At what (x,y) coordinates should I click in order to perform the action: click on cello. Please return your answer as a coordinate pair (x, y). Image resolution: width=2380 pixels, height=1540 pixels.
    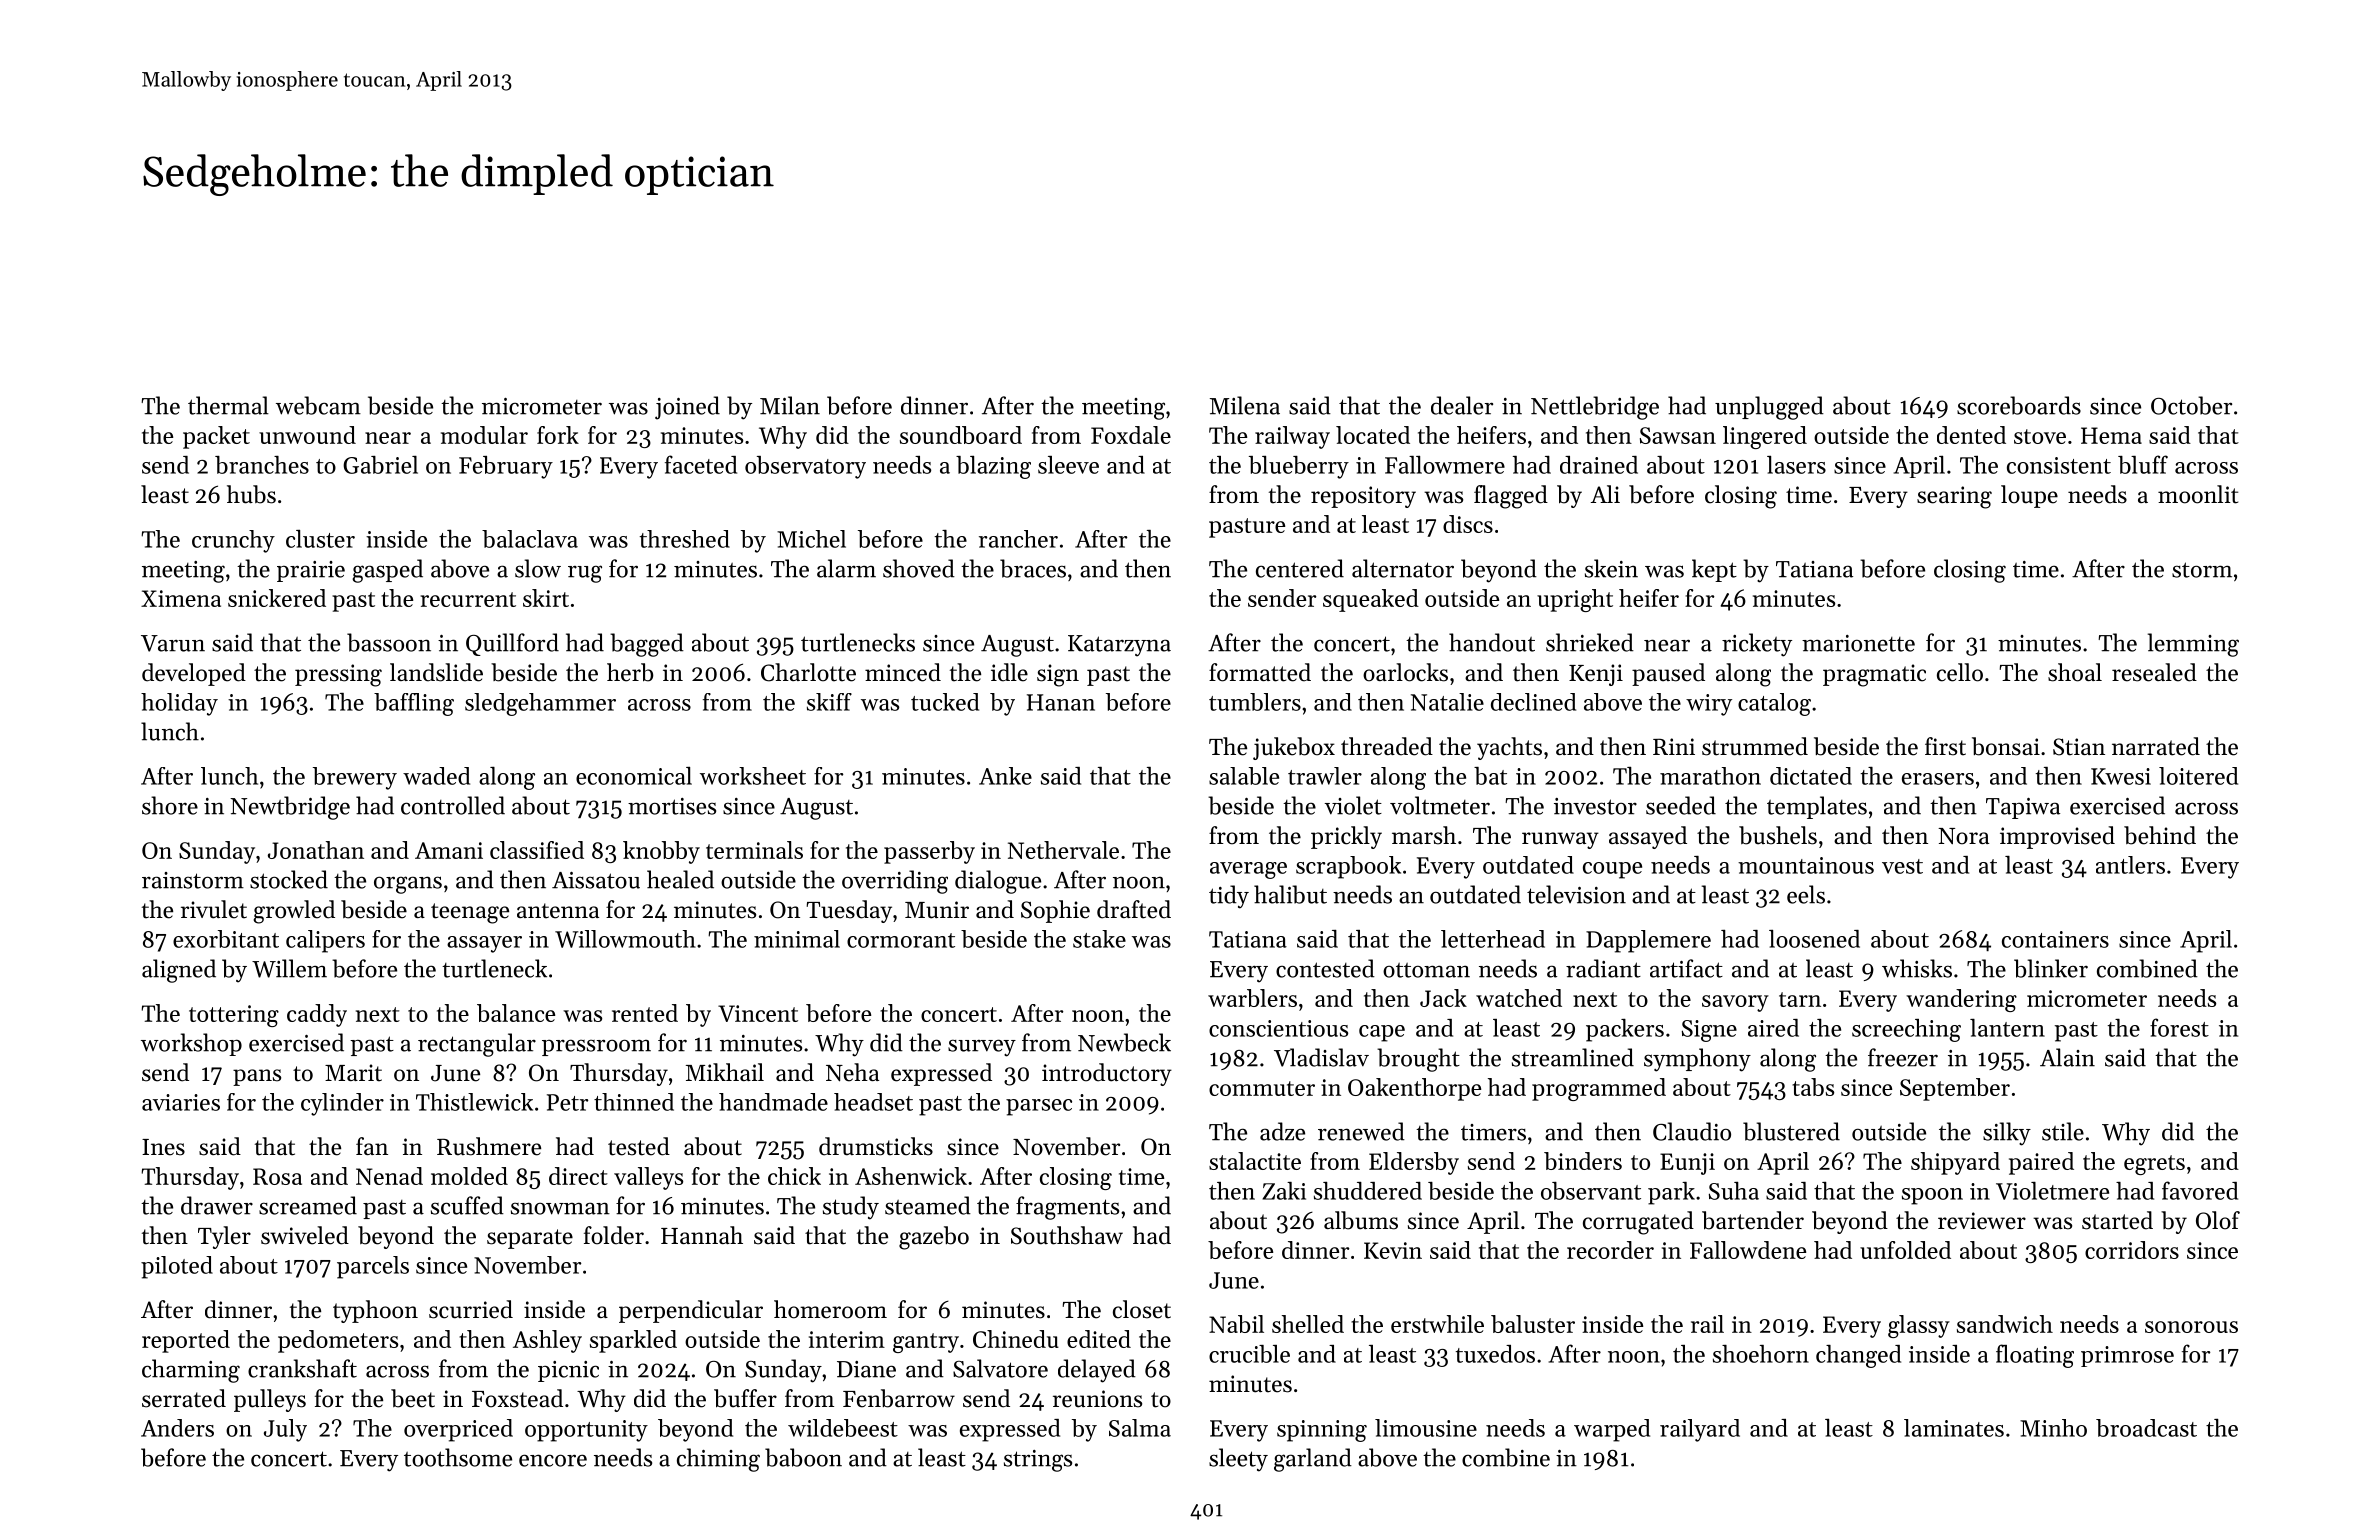
    Looking at the image, I should click on (1960, 672).
